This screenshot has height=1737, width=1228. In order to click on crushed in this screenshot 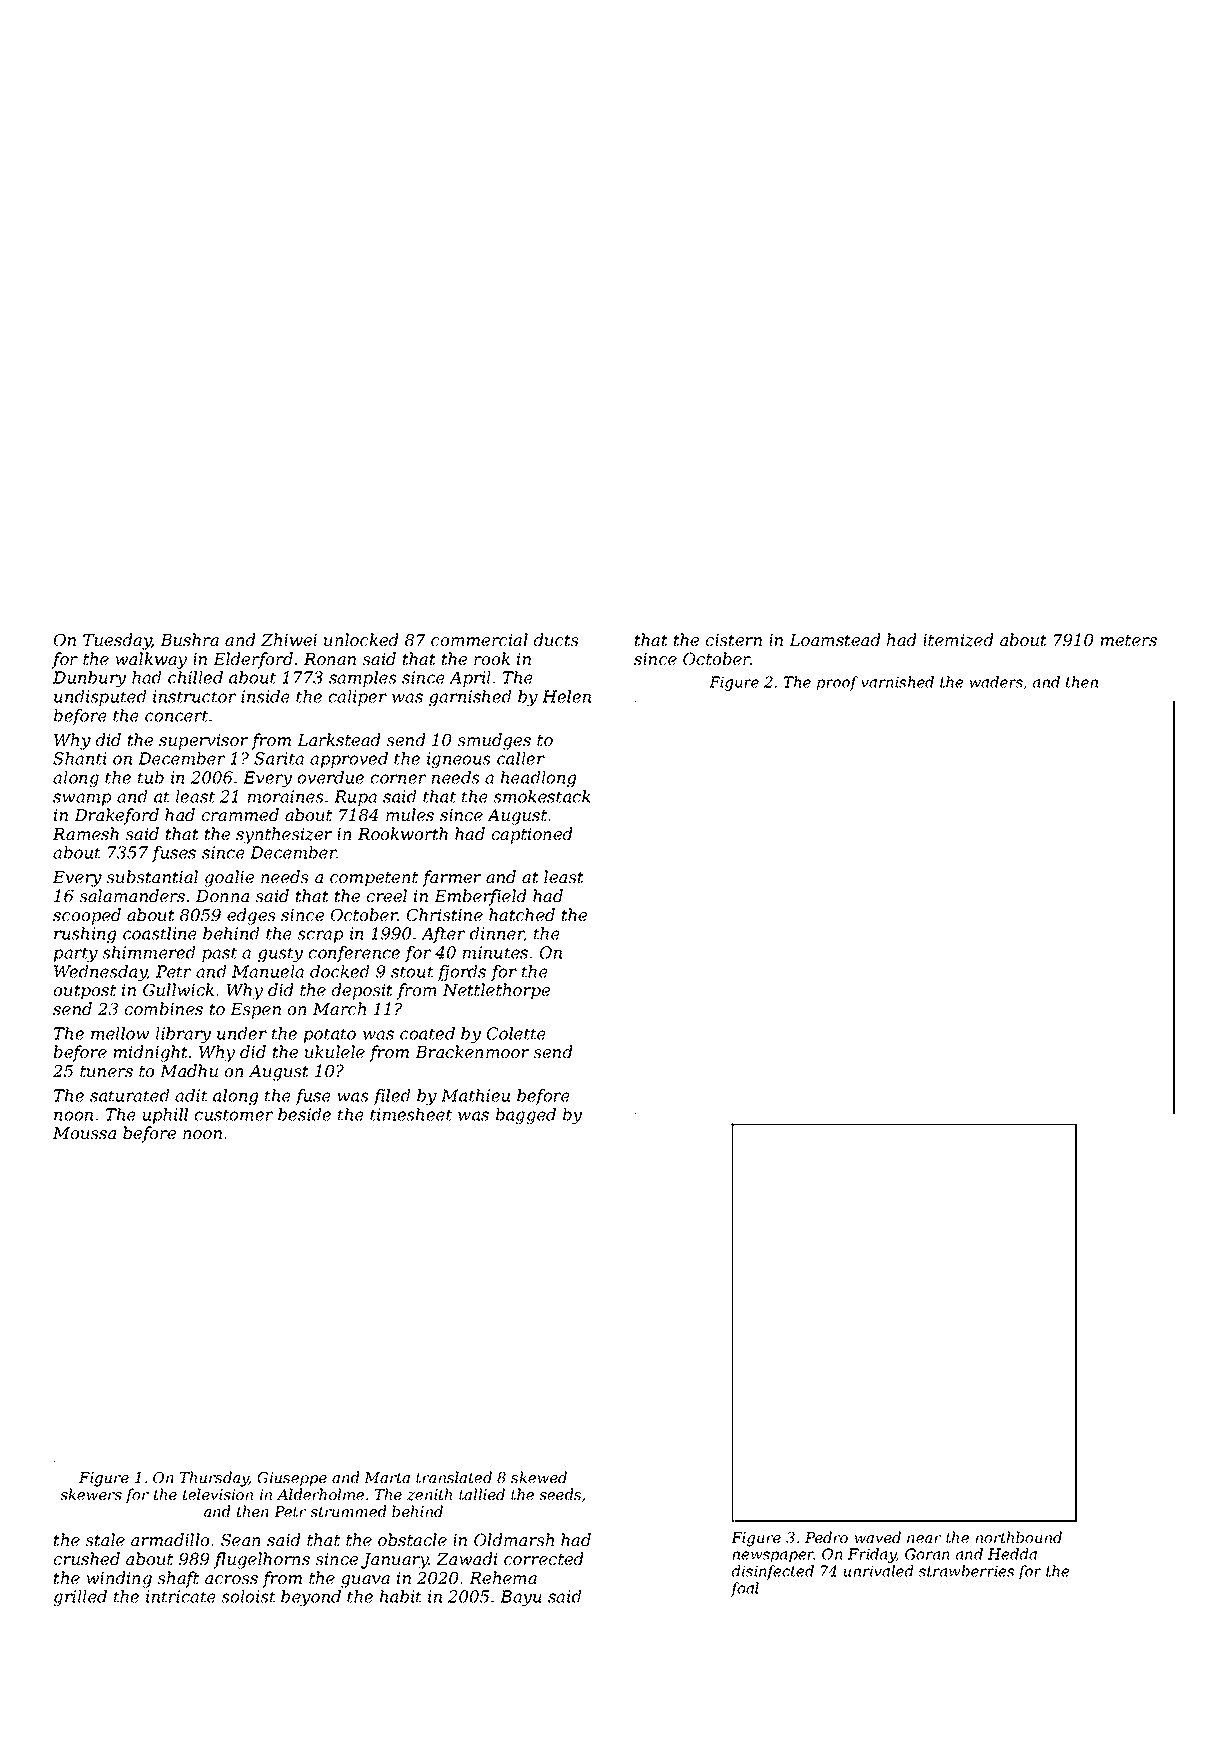, I will do `click(86, 1558)`.
